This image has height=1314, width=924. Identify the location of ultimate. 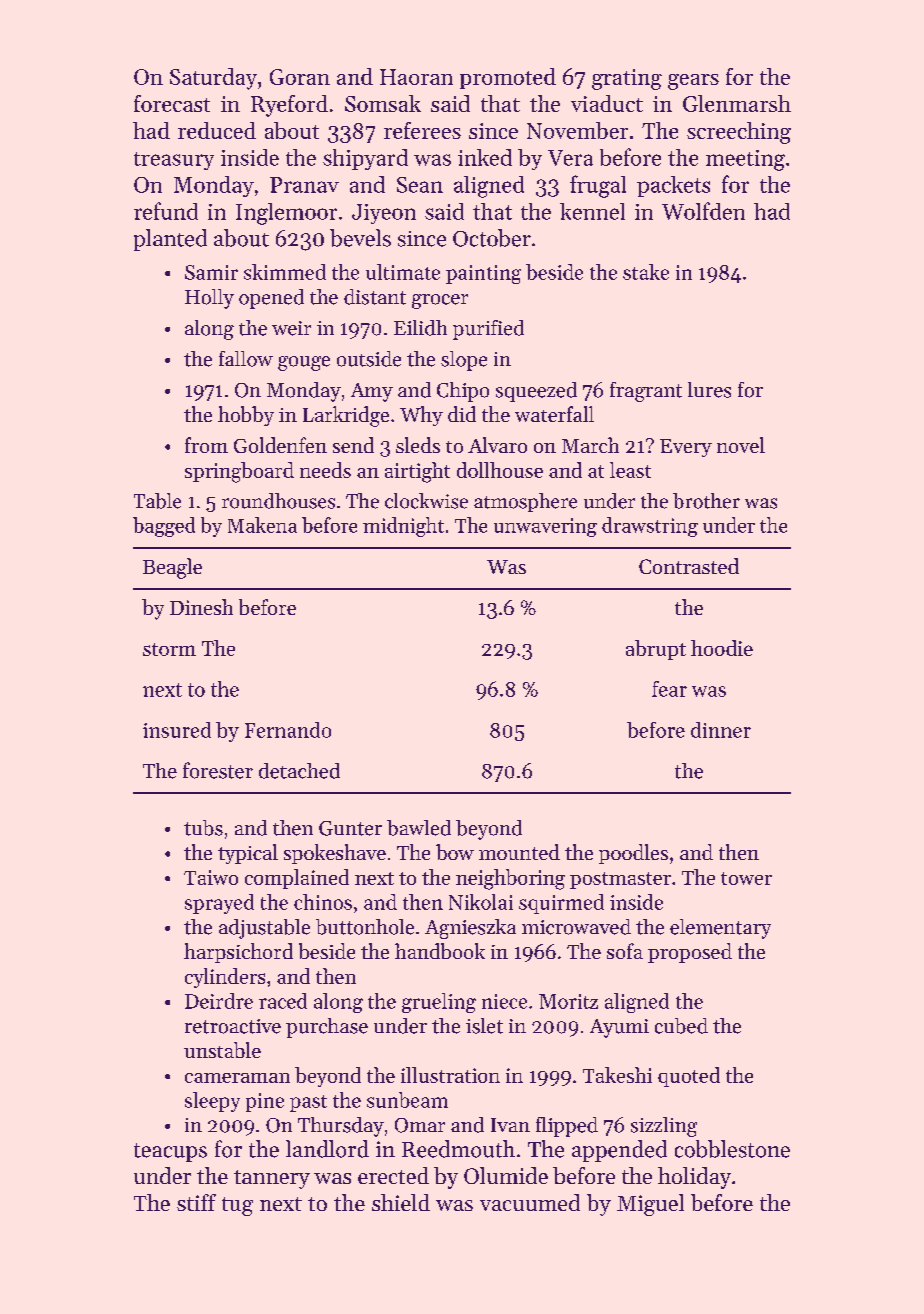
(403, 272).
